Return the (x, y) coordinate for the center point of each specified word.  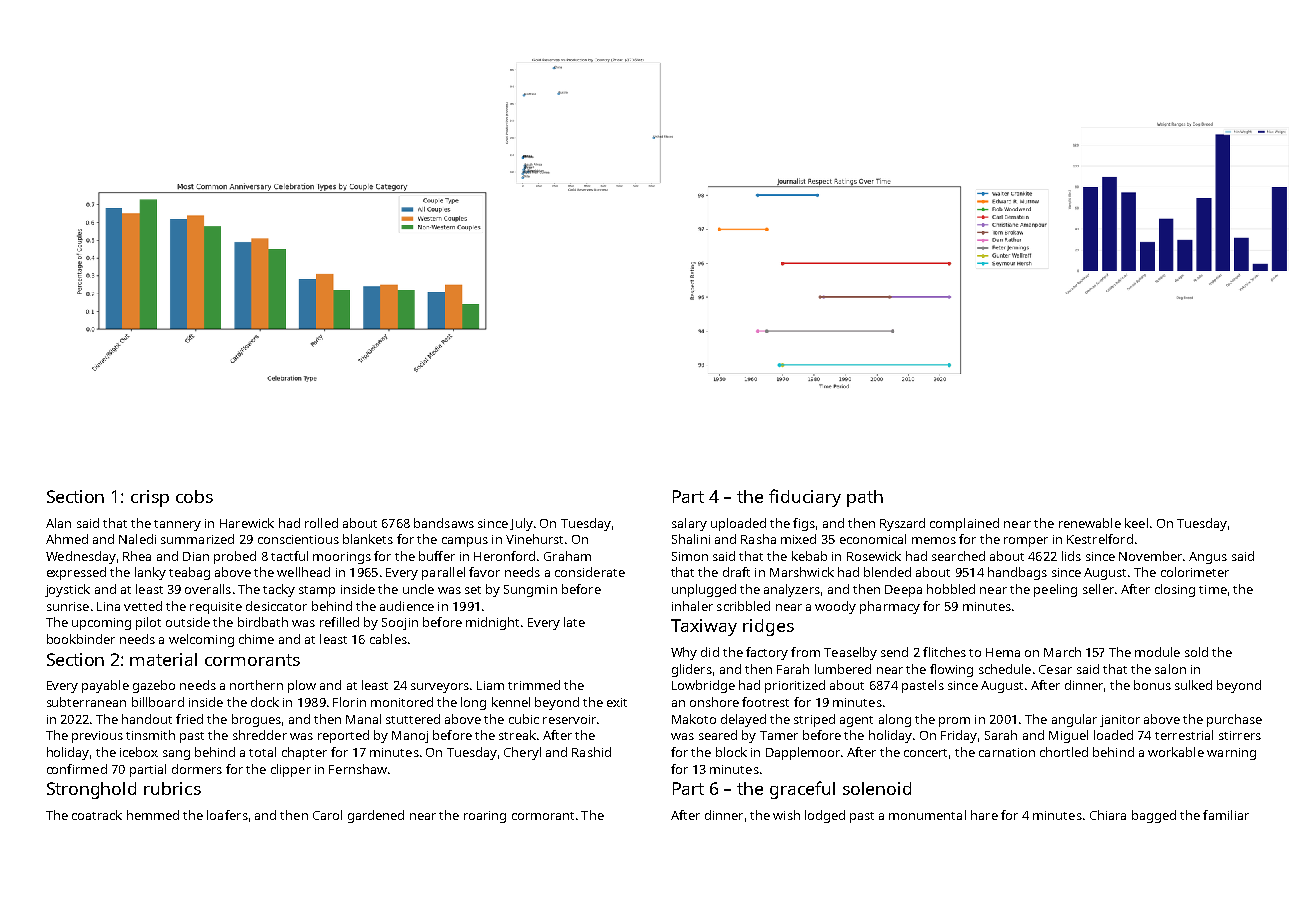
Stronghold (91, 790)
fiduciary (805, 498)
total (262, 752)
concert (925, 753)
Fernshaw (358, 769)
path (865, 498)
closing (1175, 590)
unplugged (704, 590)
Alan (58, 523)
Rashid (591, 752)
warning (1231, 754)
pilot (148, 623)
